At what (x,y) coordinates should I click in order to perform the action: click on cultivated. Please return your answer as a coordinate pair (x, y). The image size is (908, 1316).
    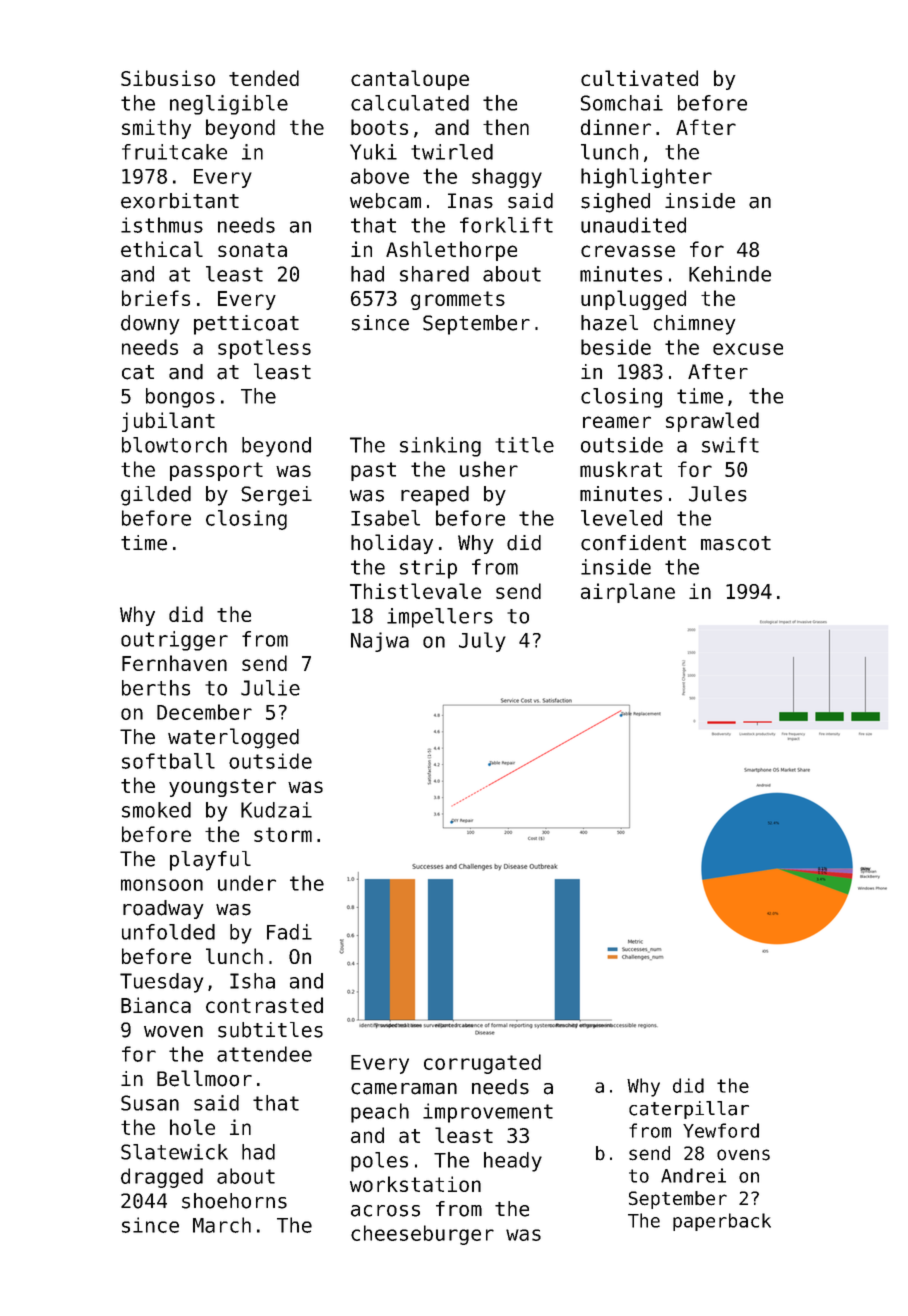
    Looking at the image, I should click on (639, 78).
